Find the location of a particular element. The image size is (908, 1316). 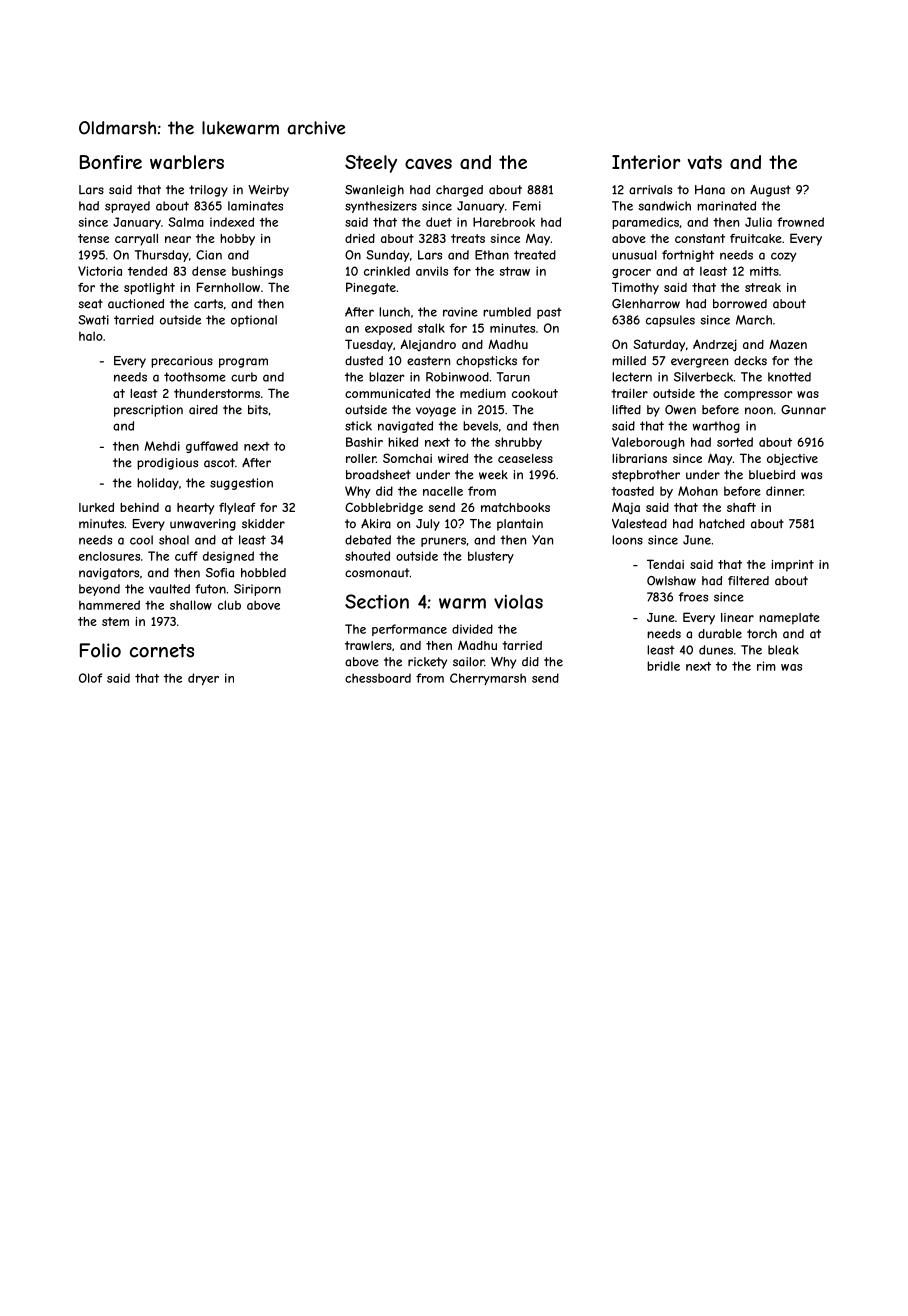

rim is located at coordinates (766, 666).
